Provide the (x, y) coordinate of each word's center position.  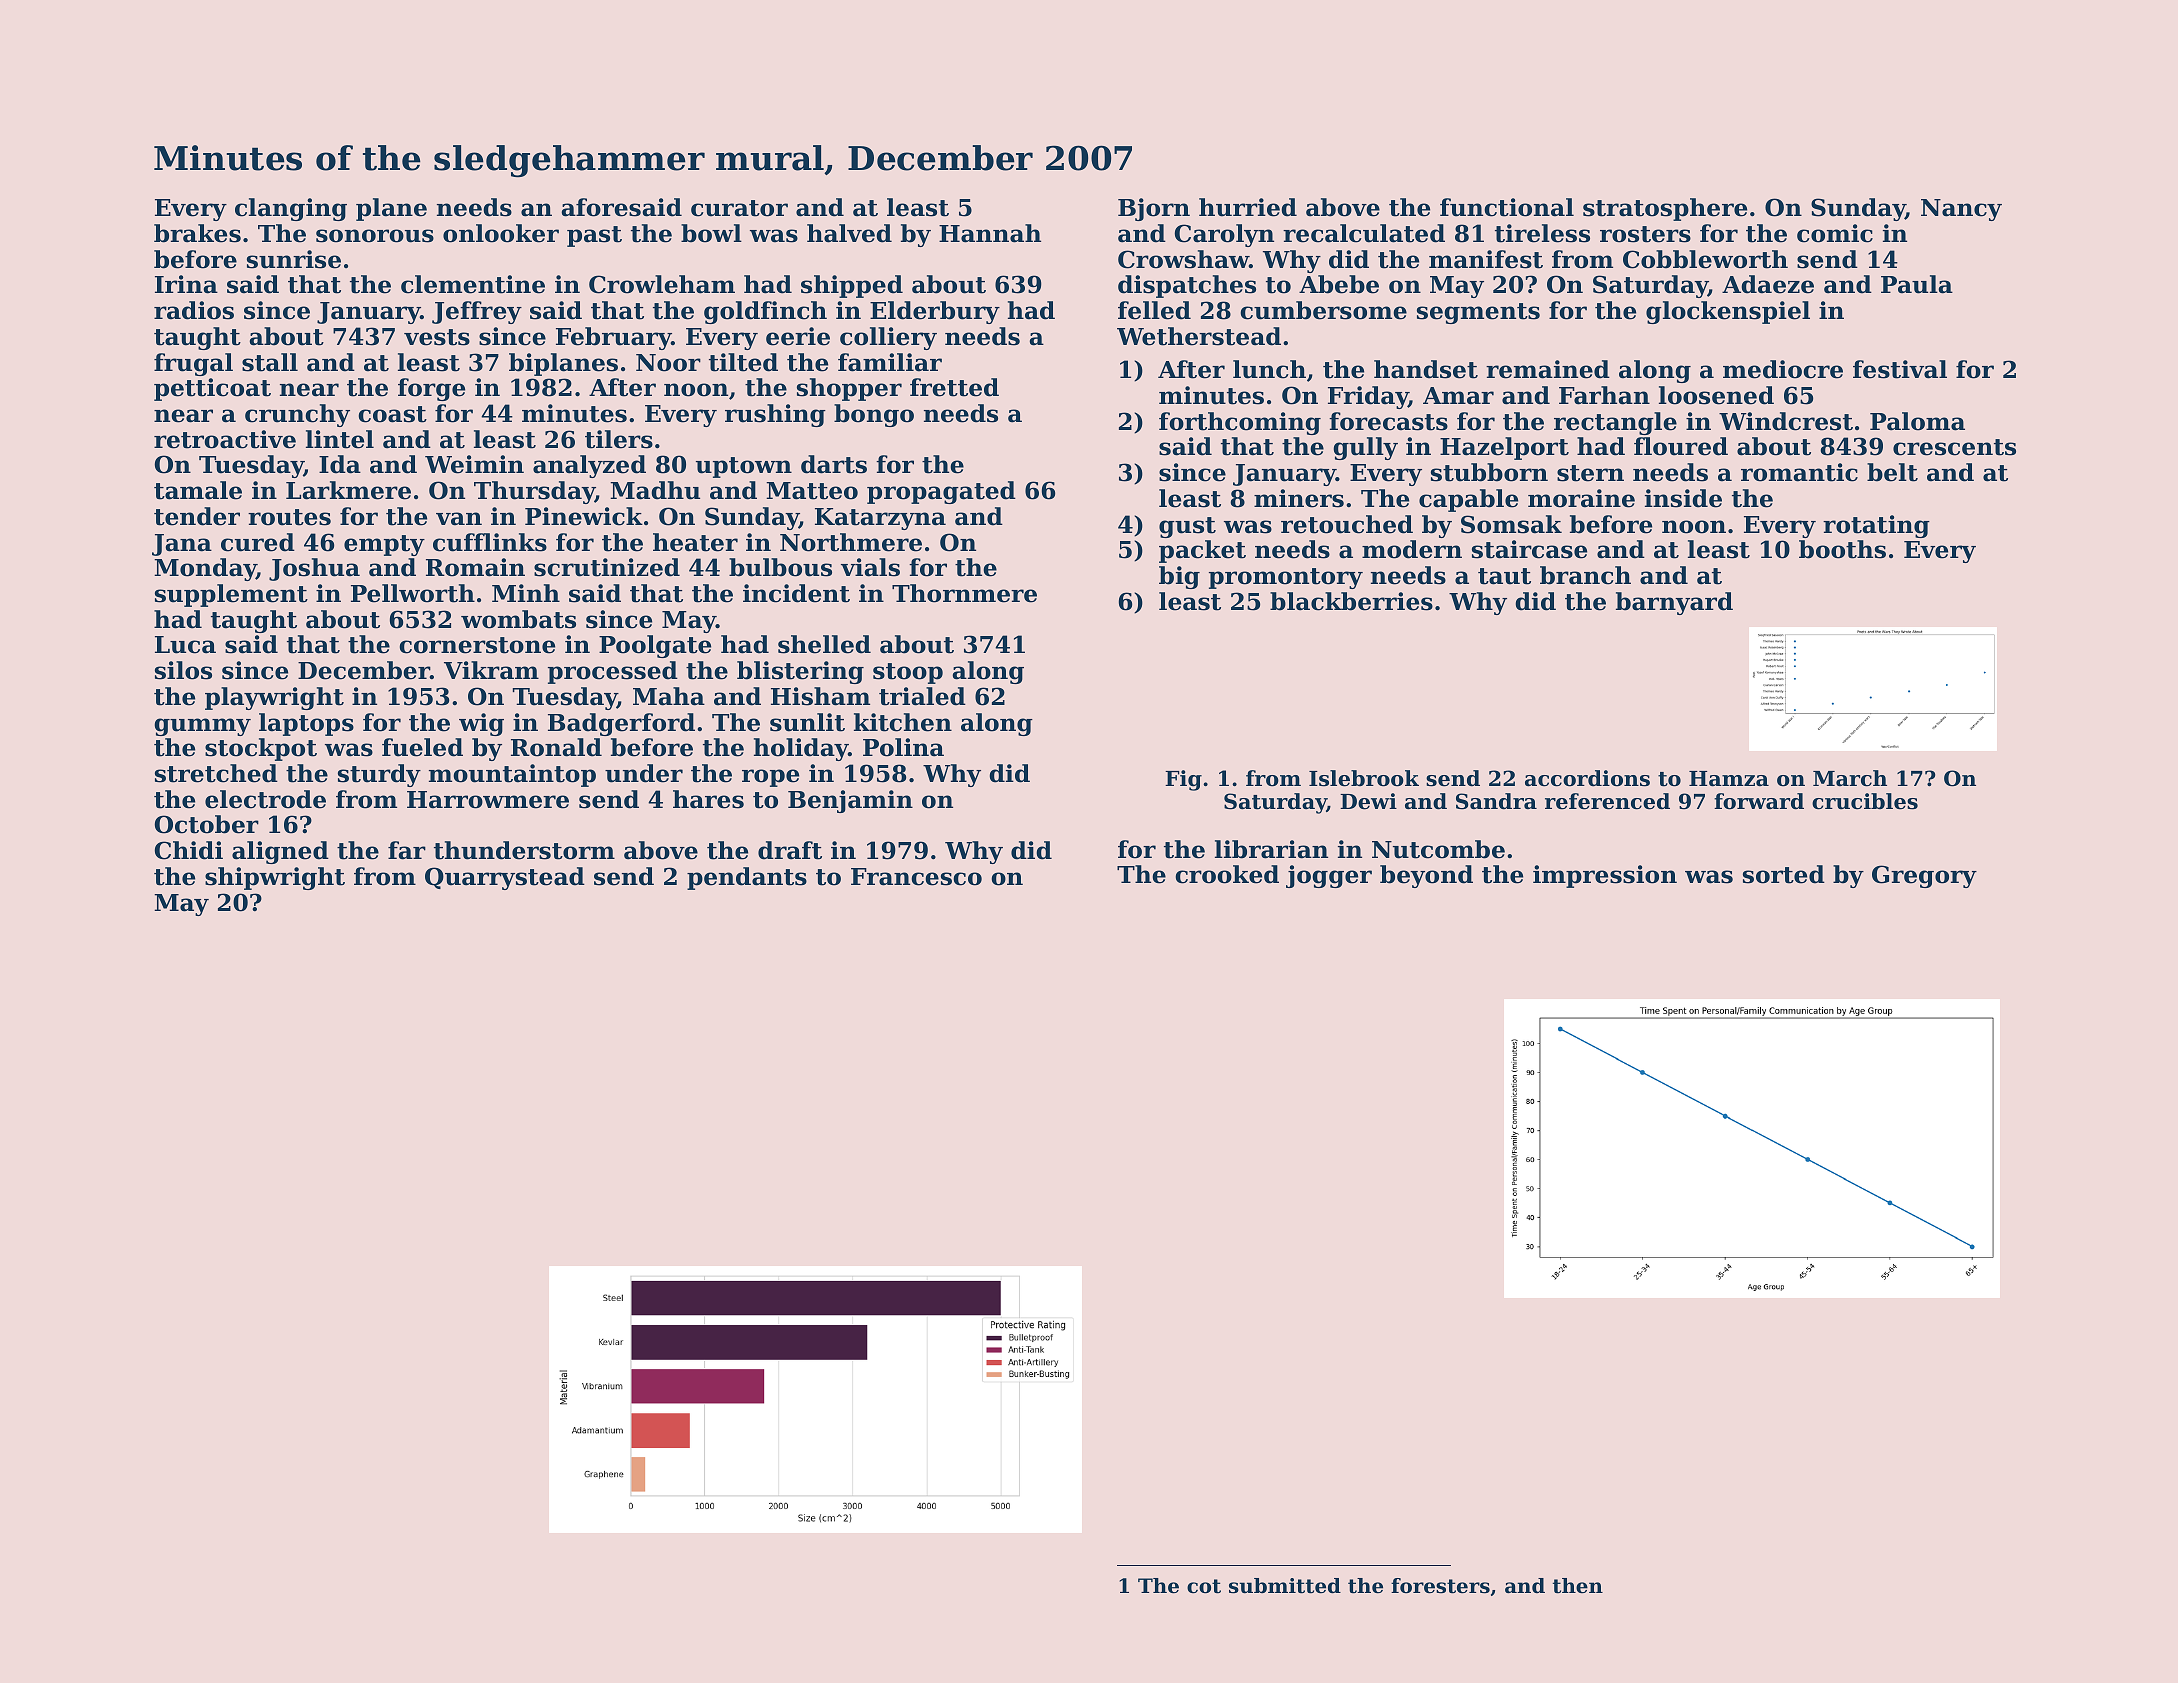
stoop (908, 673)
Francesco (916, 877)
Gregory (1924, 876)
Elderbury (935, 312)
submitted (1285, 1586)
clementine (473, 284)
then (1578, 1586)
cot (1204, 1586)
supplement (231, 595)
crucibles (1865, 801)
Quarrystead (505, 878)
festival (1900, 369)
